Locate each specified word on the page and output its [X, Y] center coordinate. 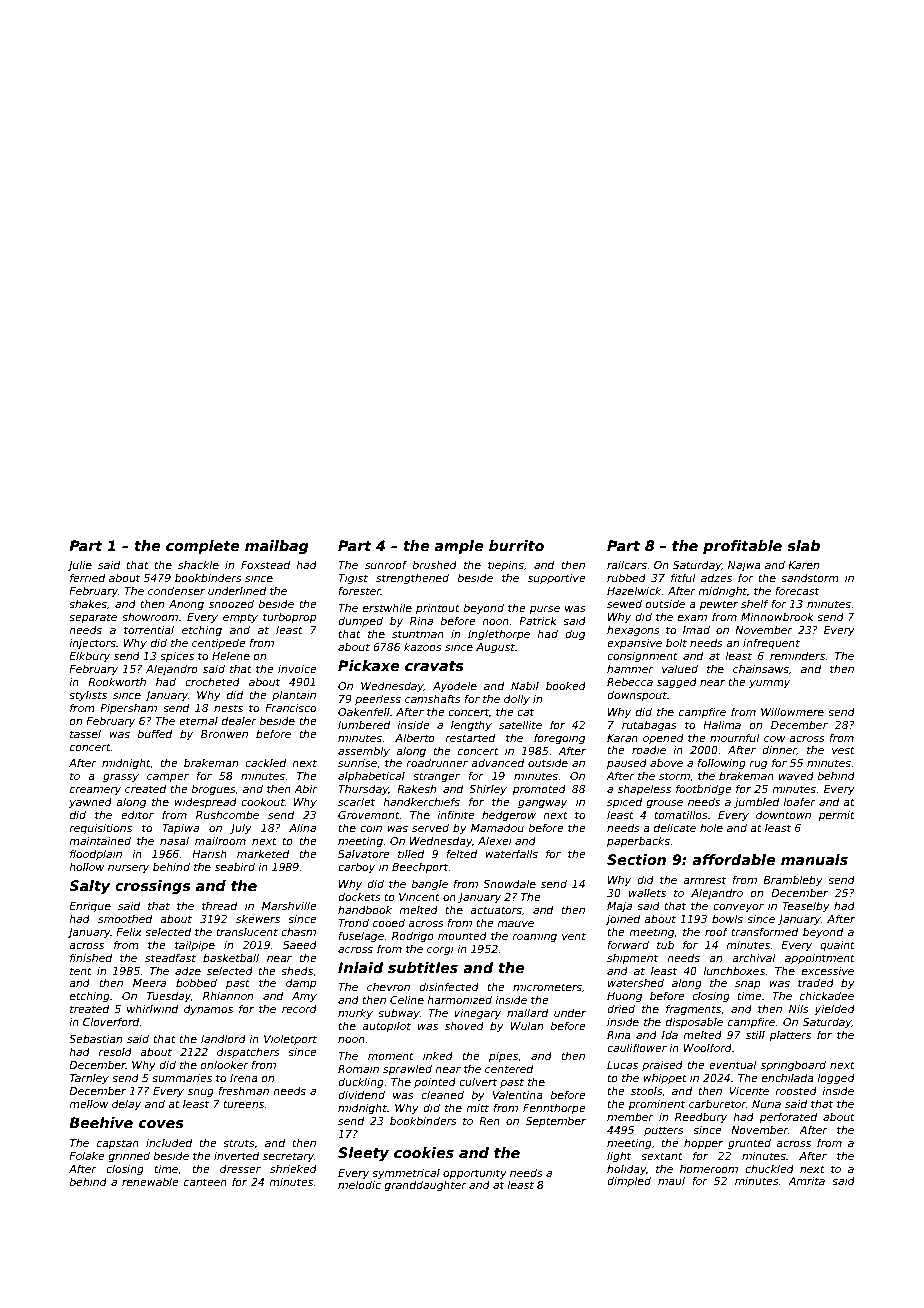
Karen [803, 565]
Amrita [806, 1181]
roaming [534, 937]
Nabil [525, 686]
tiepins [506, 566]
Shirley [488, 789]
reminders [798, 656]
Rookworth [117, 681]
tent [81, 971]
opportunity [475, 1174]
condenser [176, 590]
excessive [828, 971]
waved [796, 776]
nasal [174, 840]
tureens [243, 1104]
